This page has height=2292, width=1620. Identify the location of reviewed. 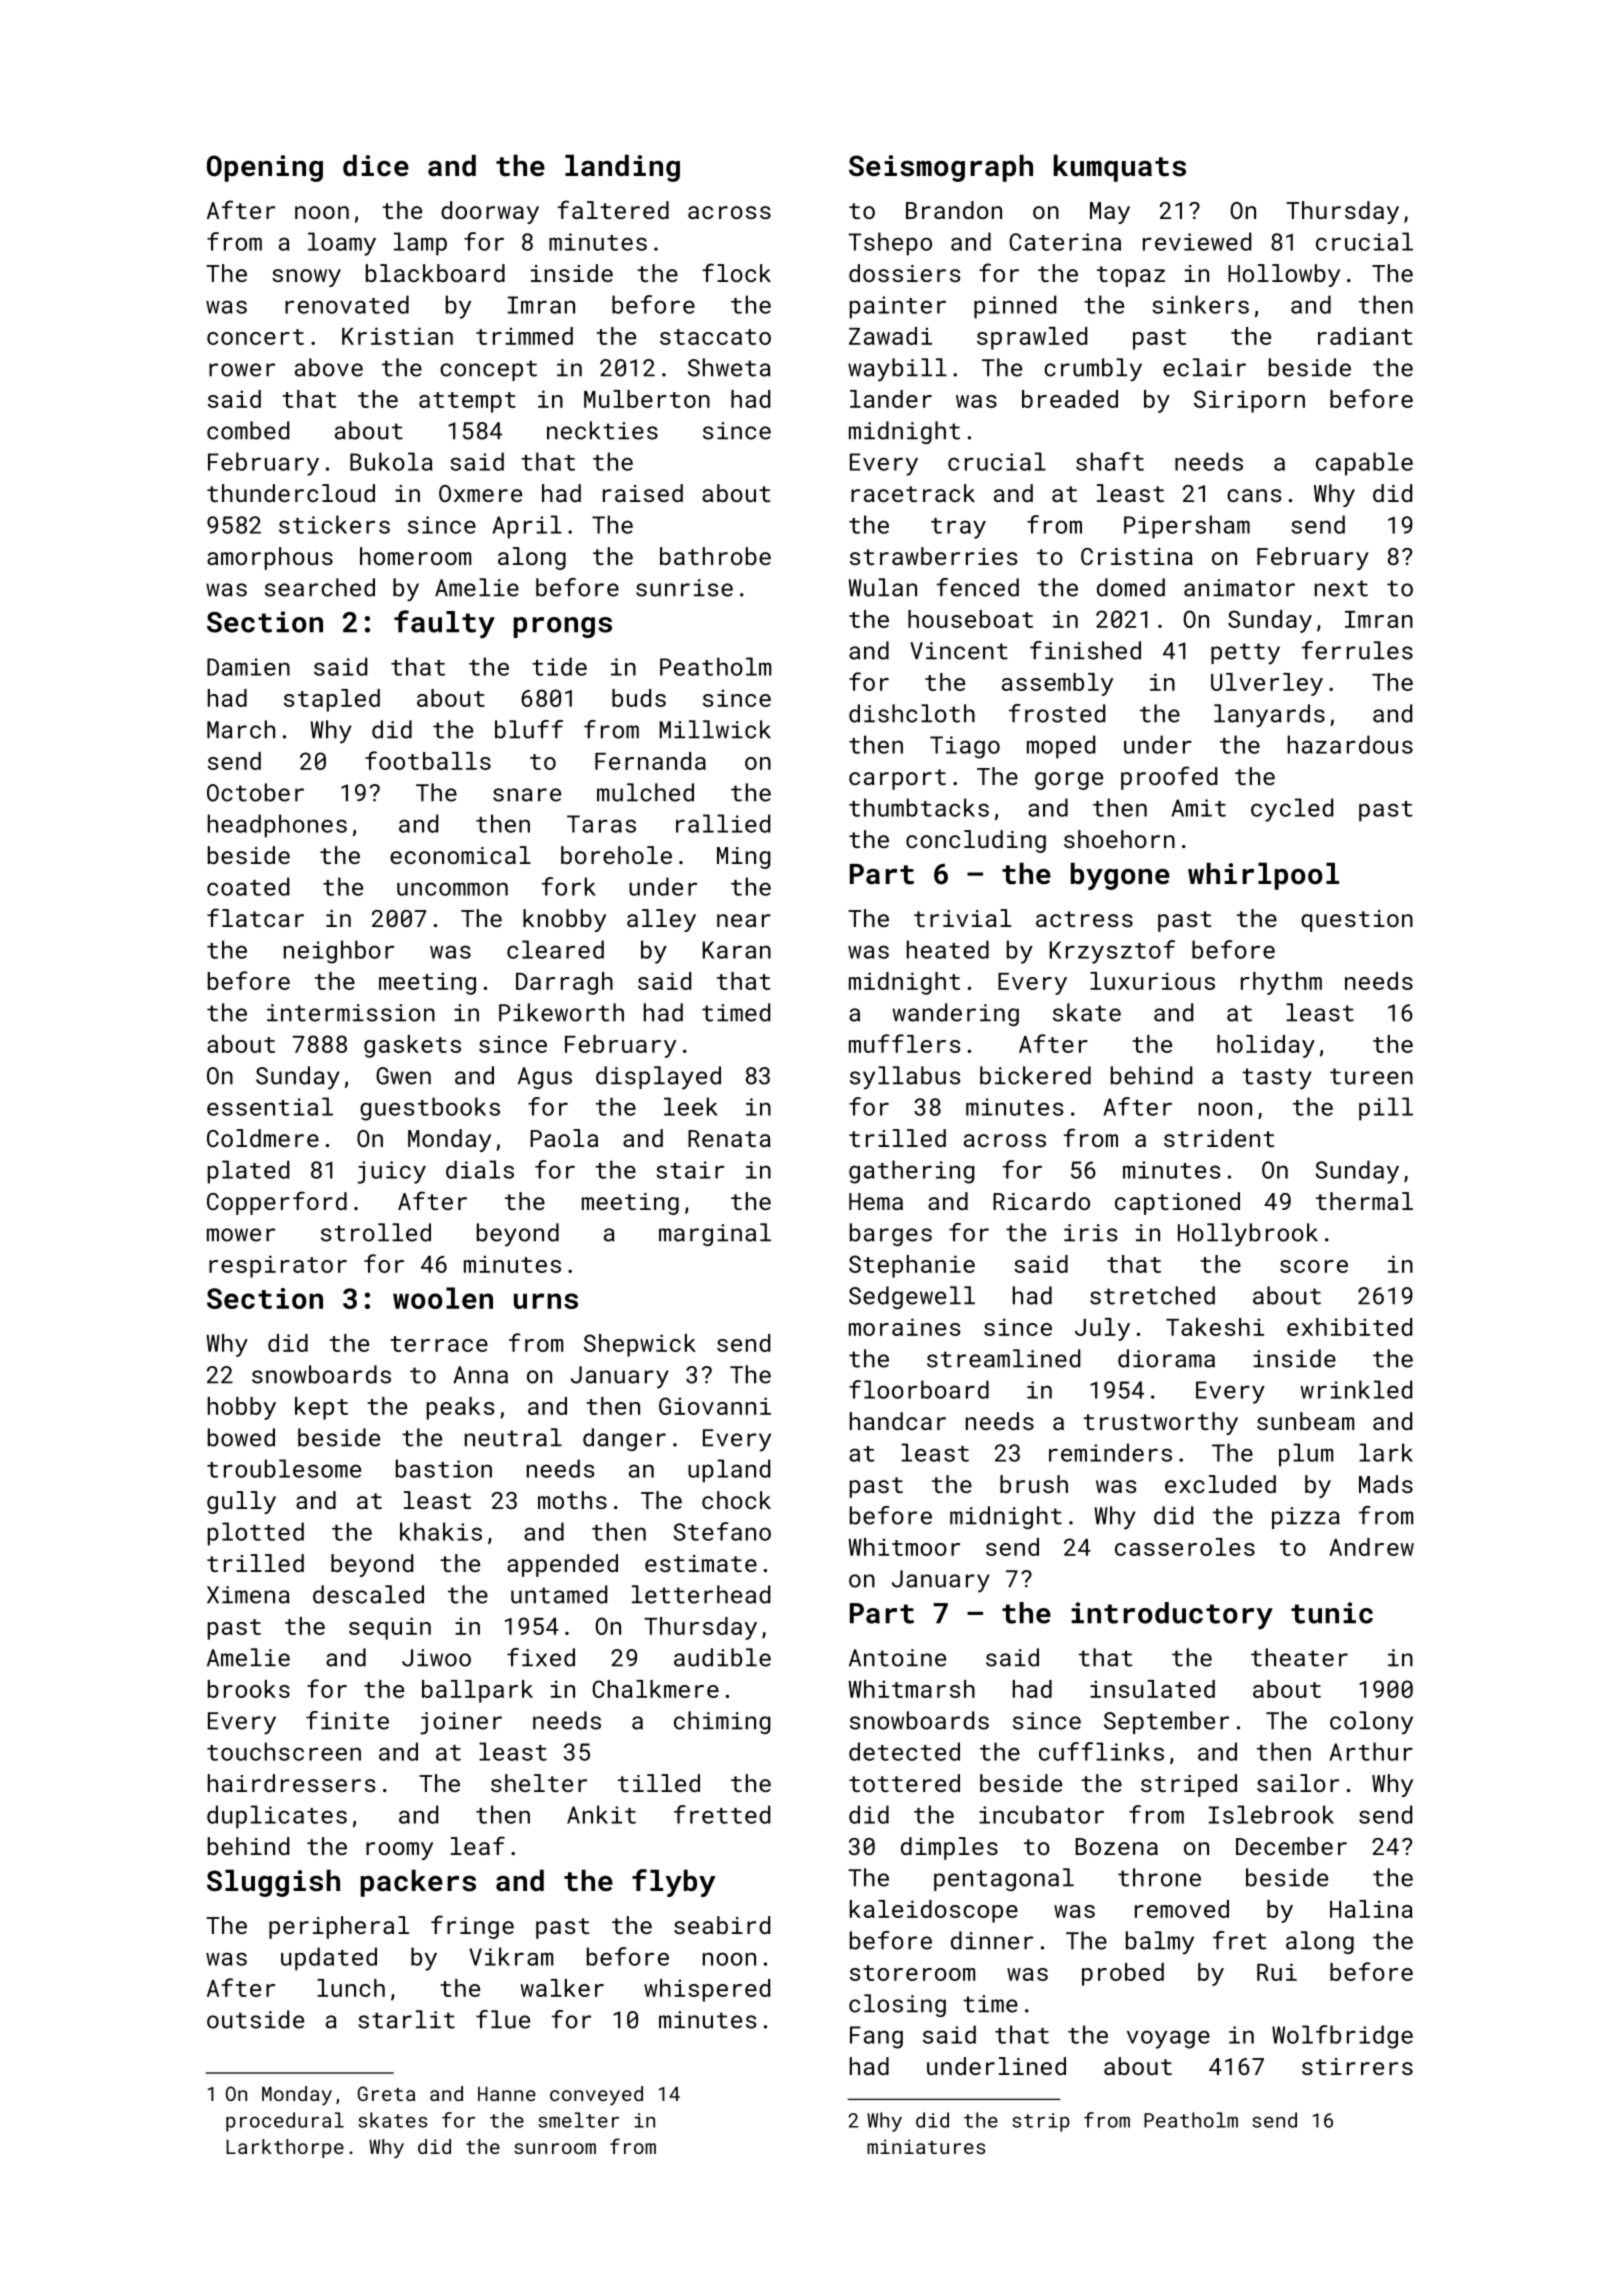
(1197, 241).
